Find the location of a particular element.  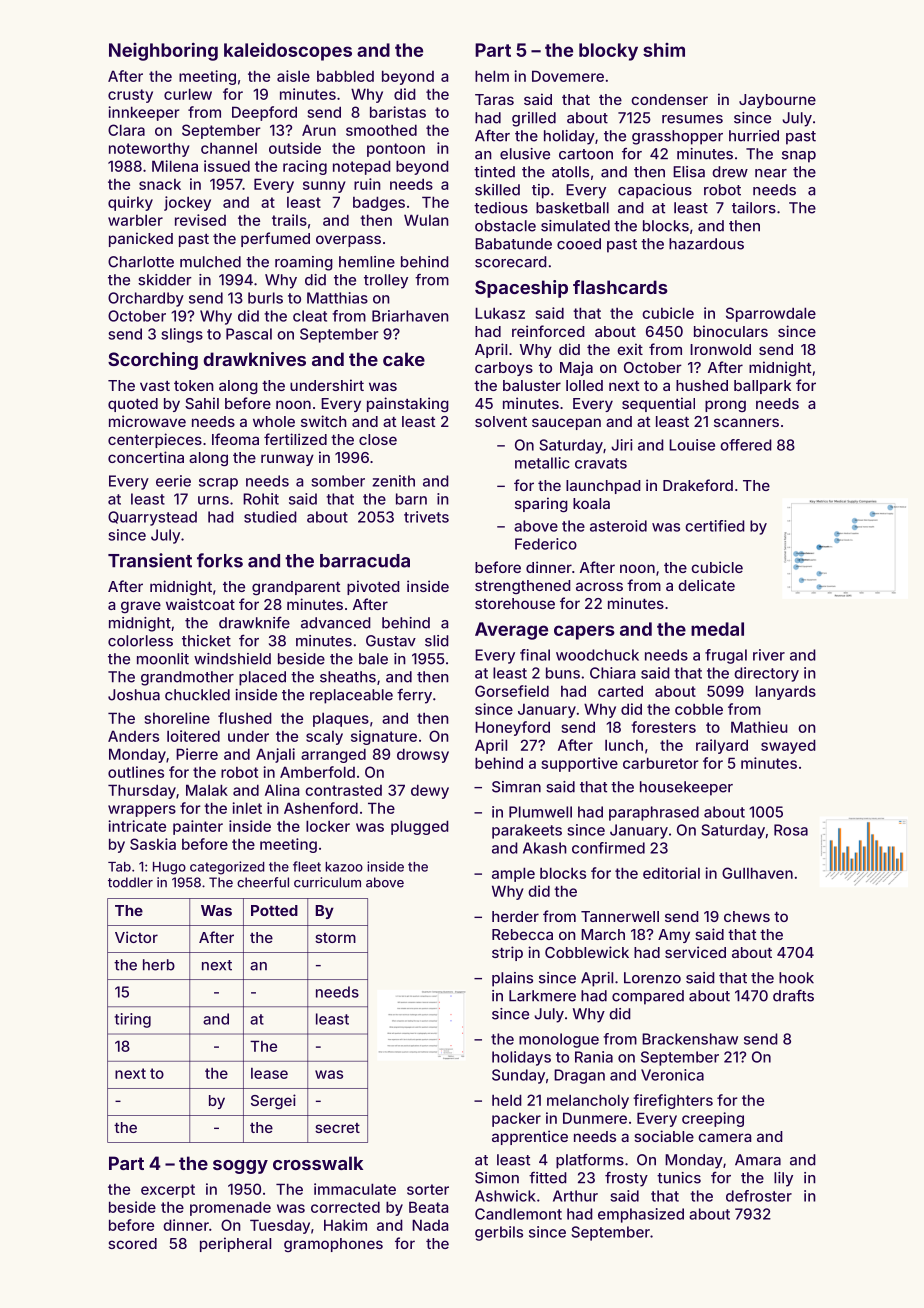

dewy is located at coordinates (430, 791).
